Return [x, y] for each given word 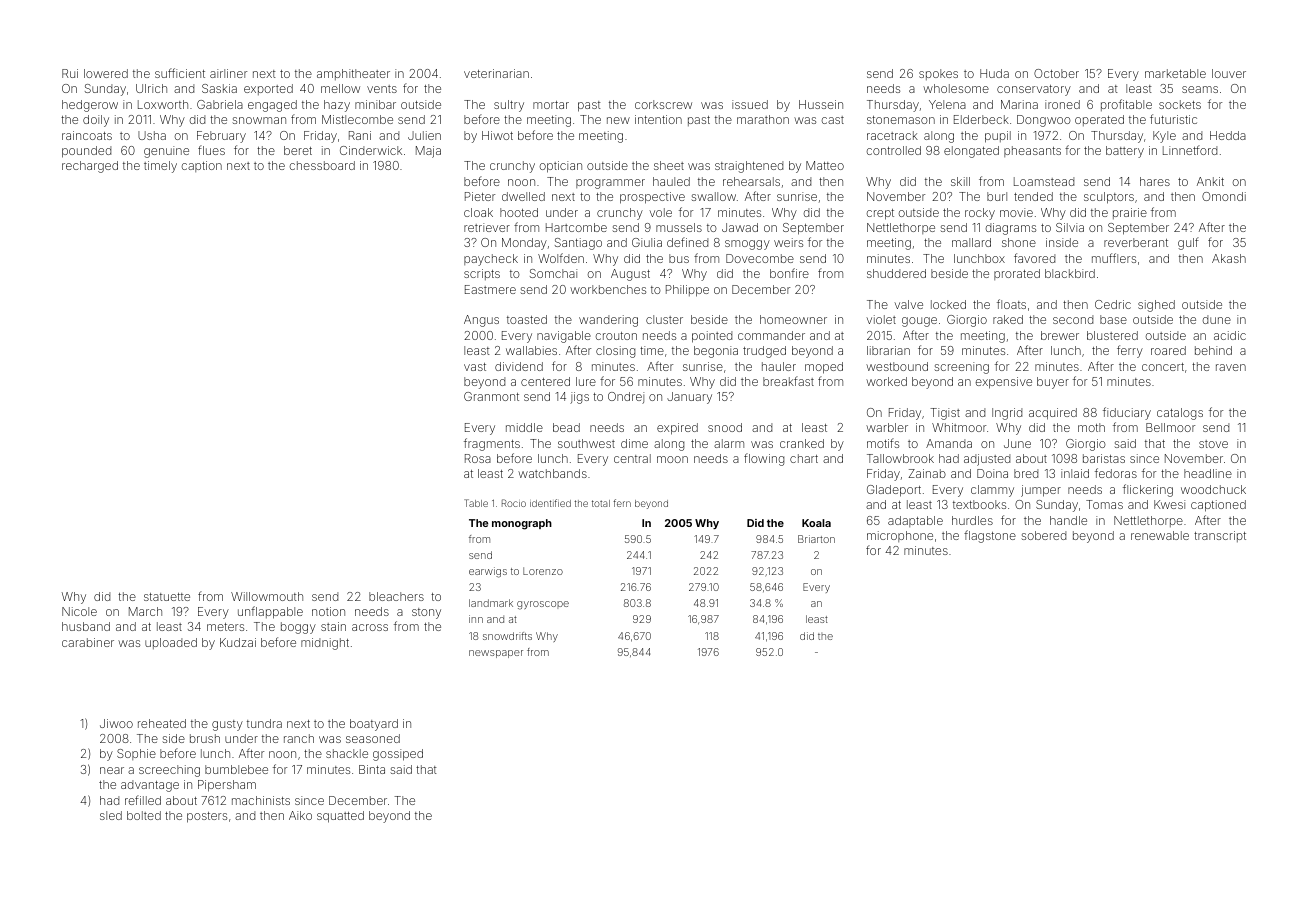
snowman [259, 120]
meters [225, 627]
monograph [522, 524]
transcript [1220, 536]
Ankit [1210, 181]
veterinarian [496, 73]
